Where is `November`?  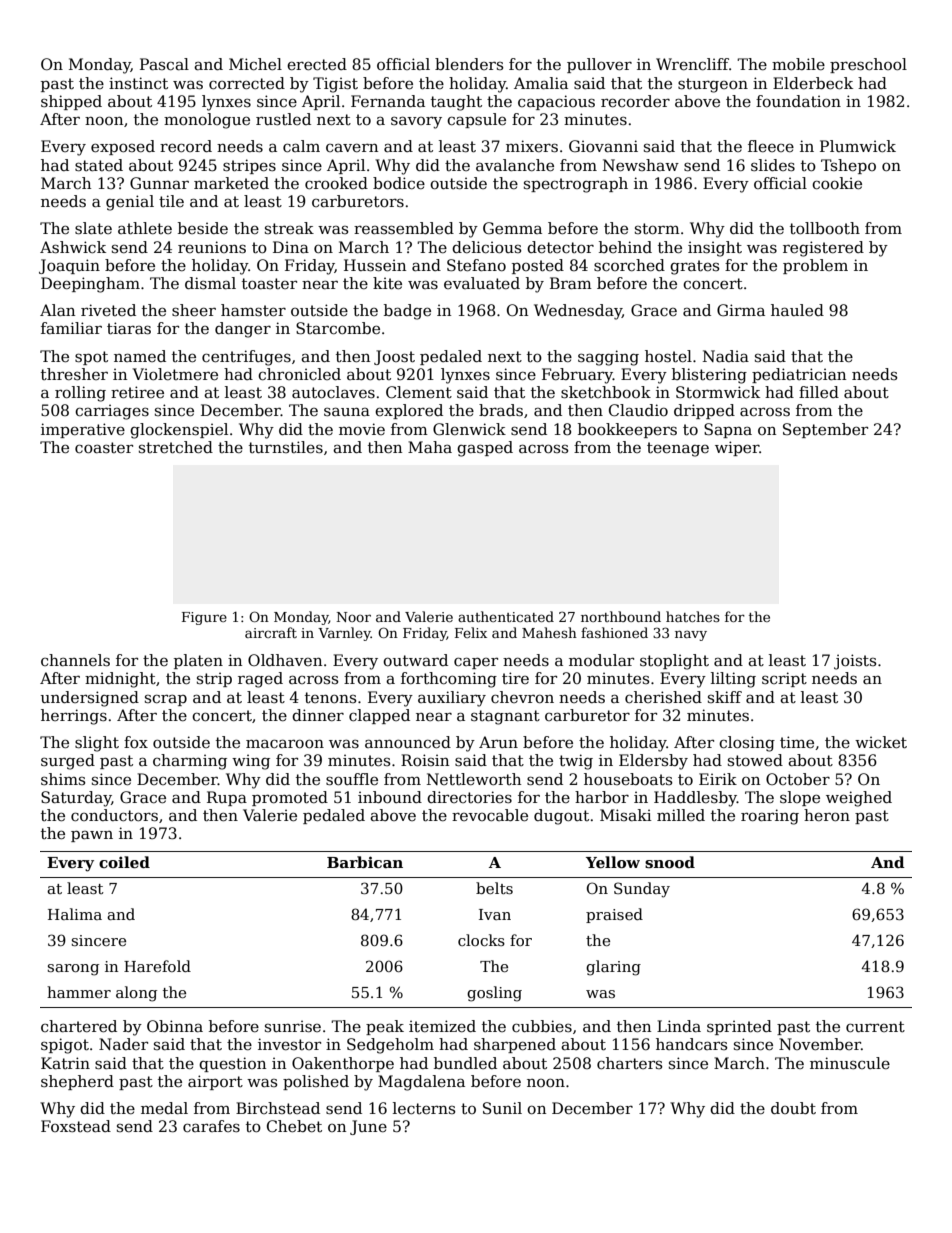
November is located at coordinates (820, 1044).
